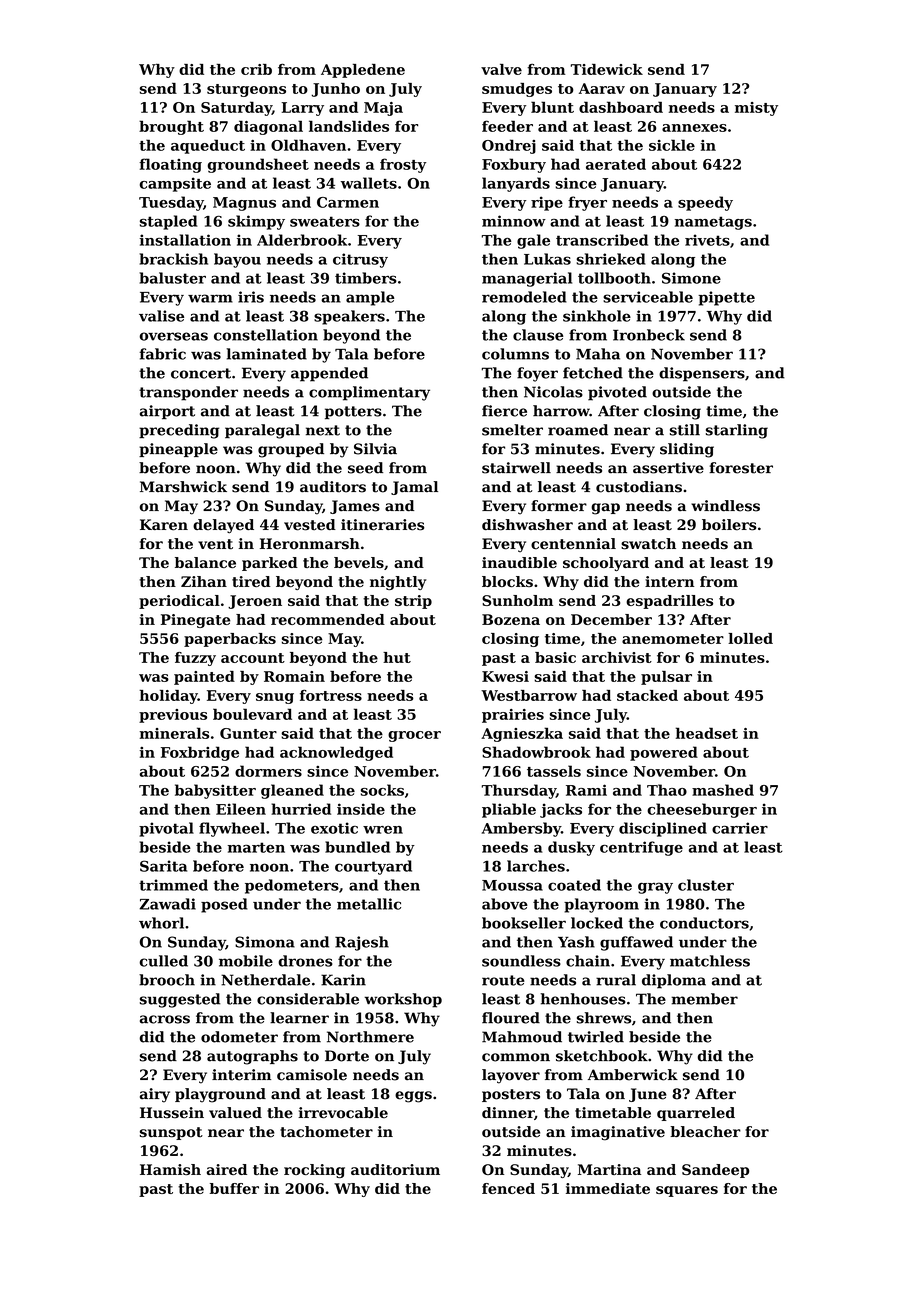 The height and width of the page is (1314, 924). Describe the element at coordinates (527, 525) in the page. I see `dishwasher` at that location.
